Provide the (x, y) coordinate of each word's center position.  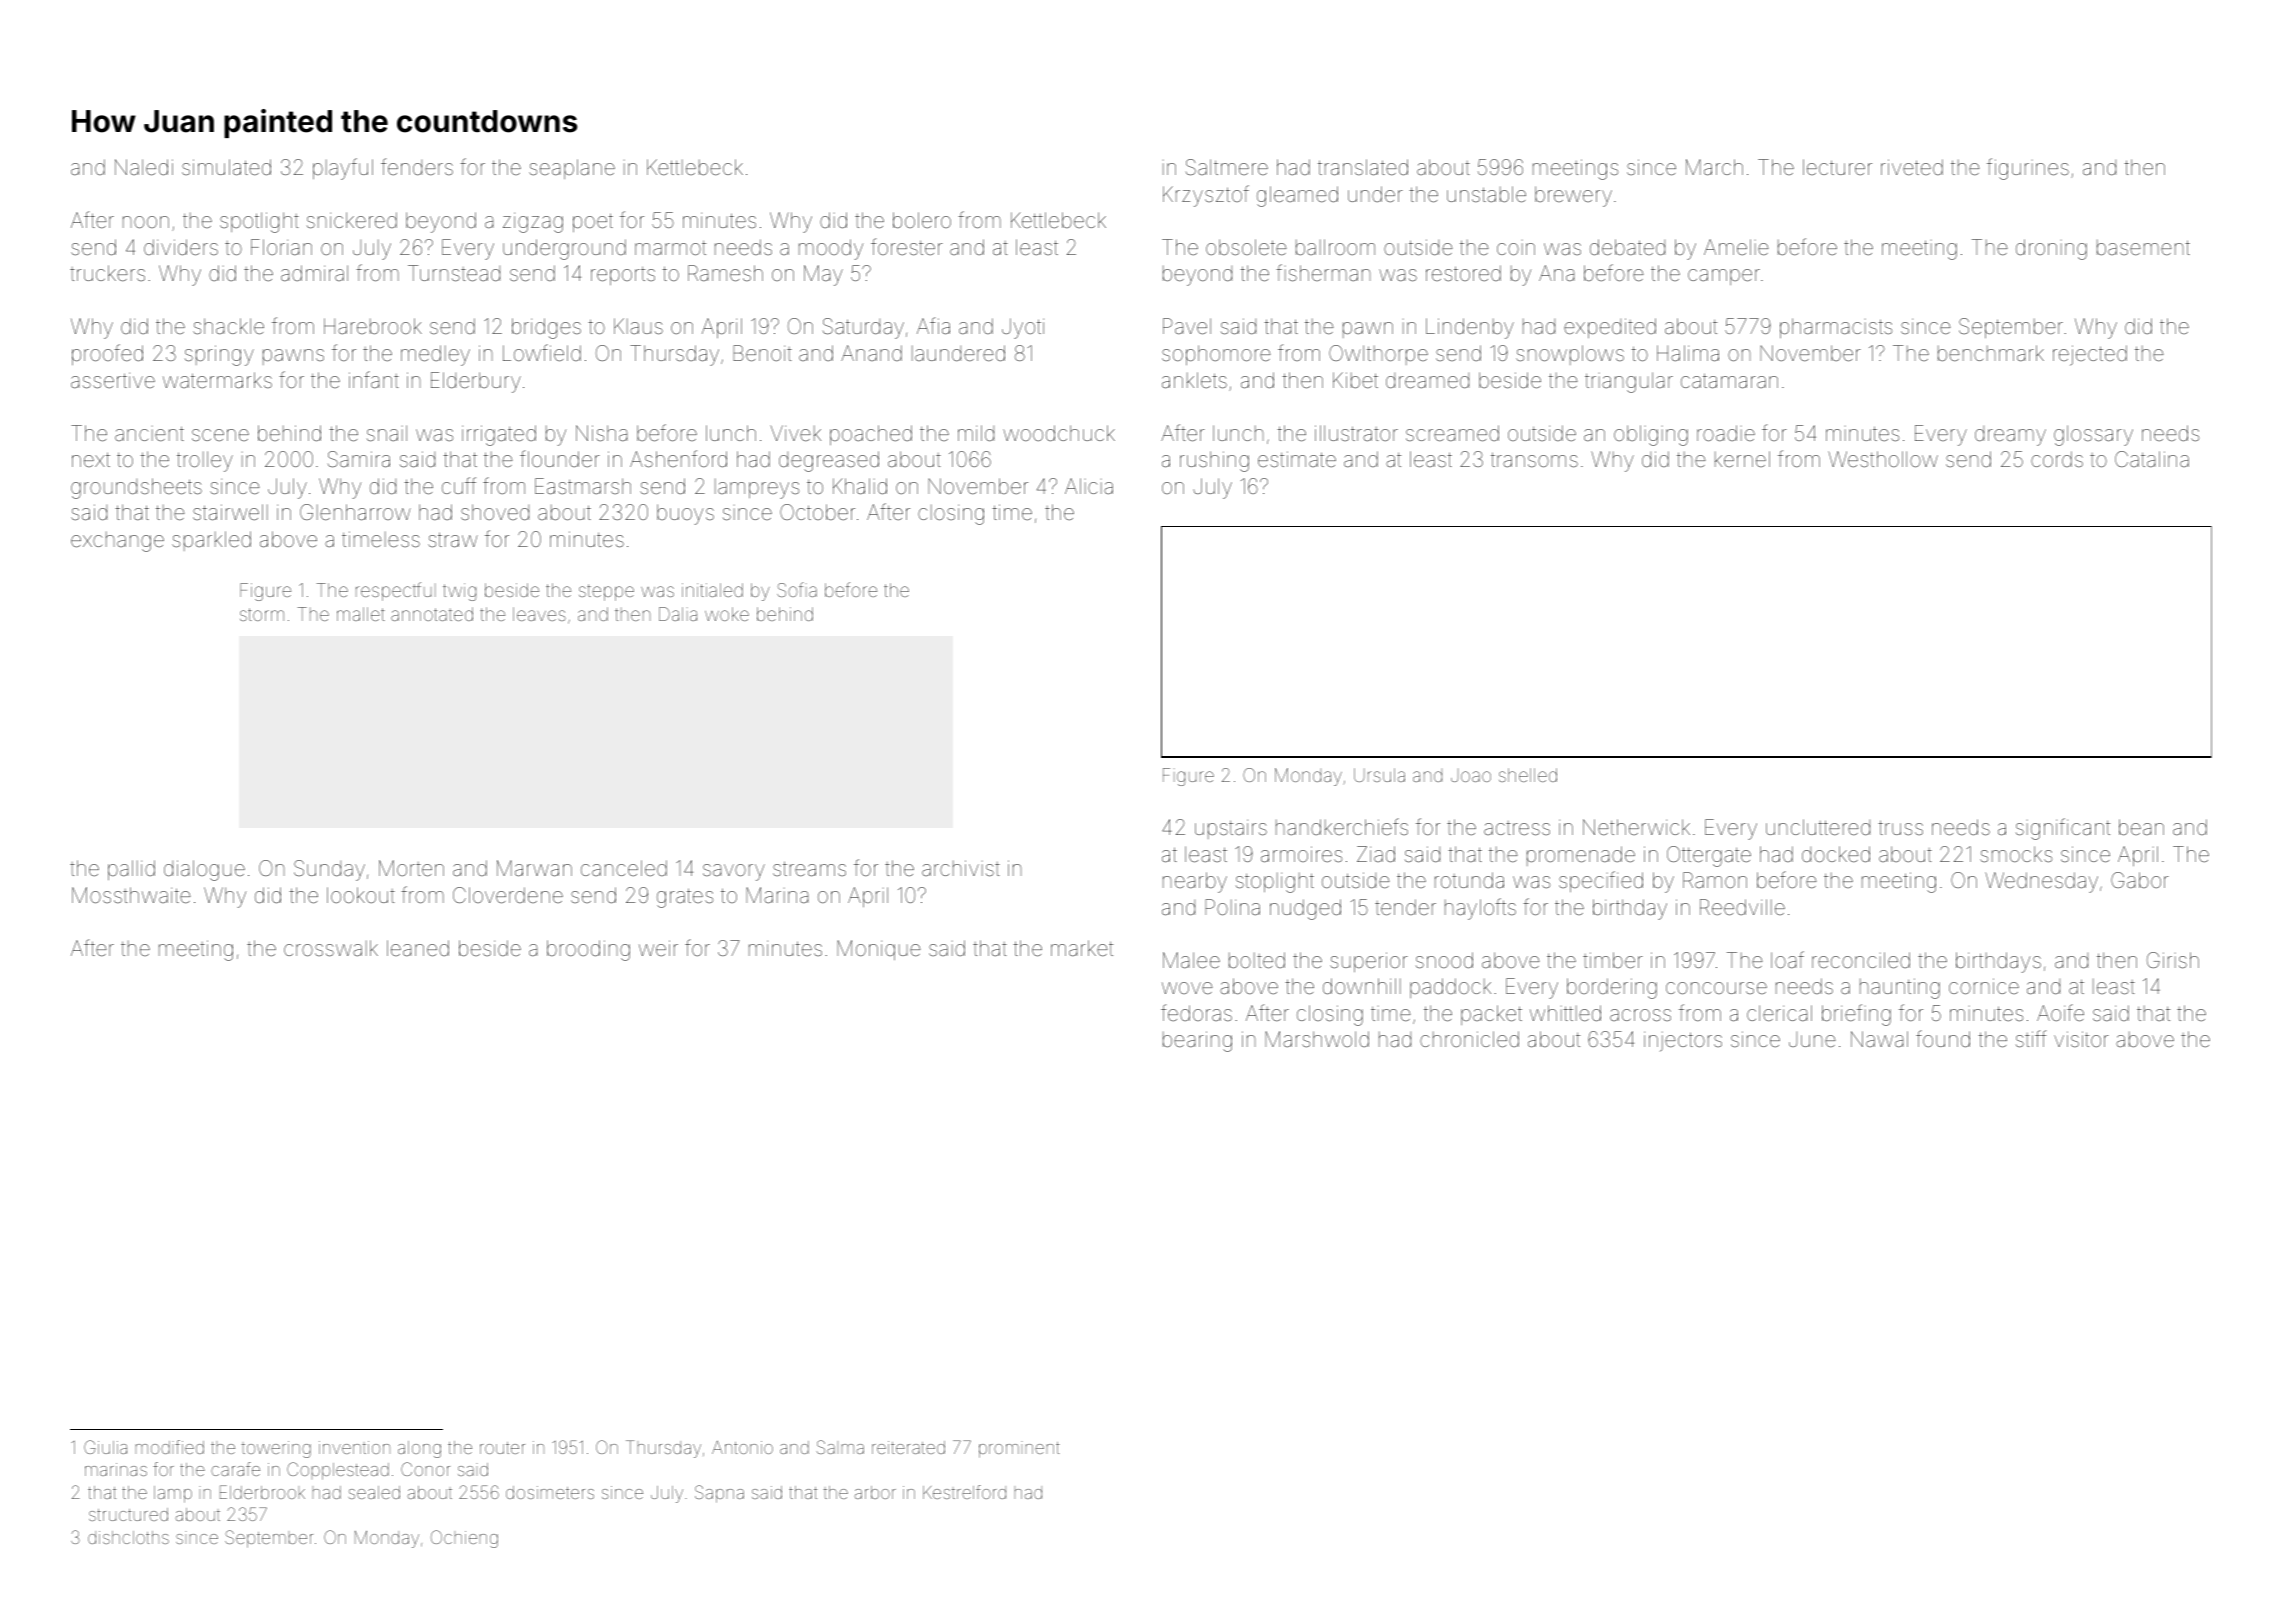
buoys (685, 514)
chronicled (1469, 1039)
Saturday (863, 328)
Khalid (860, 486)
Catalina (2152, 459)
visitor (2081, 1039)
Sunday (329, 870)
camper (1724, 277)
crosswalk (331, 948)
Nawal (1879, 1039)
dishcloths (128, 1537)
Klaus (638, 326)
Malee (1191, 960)
